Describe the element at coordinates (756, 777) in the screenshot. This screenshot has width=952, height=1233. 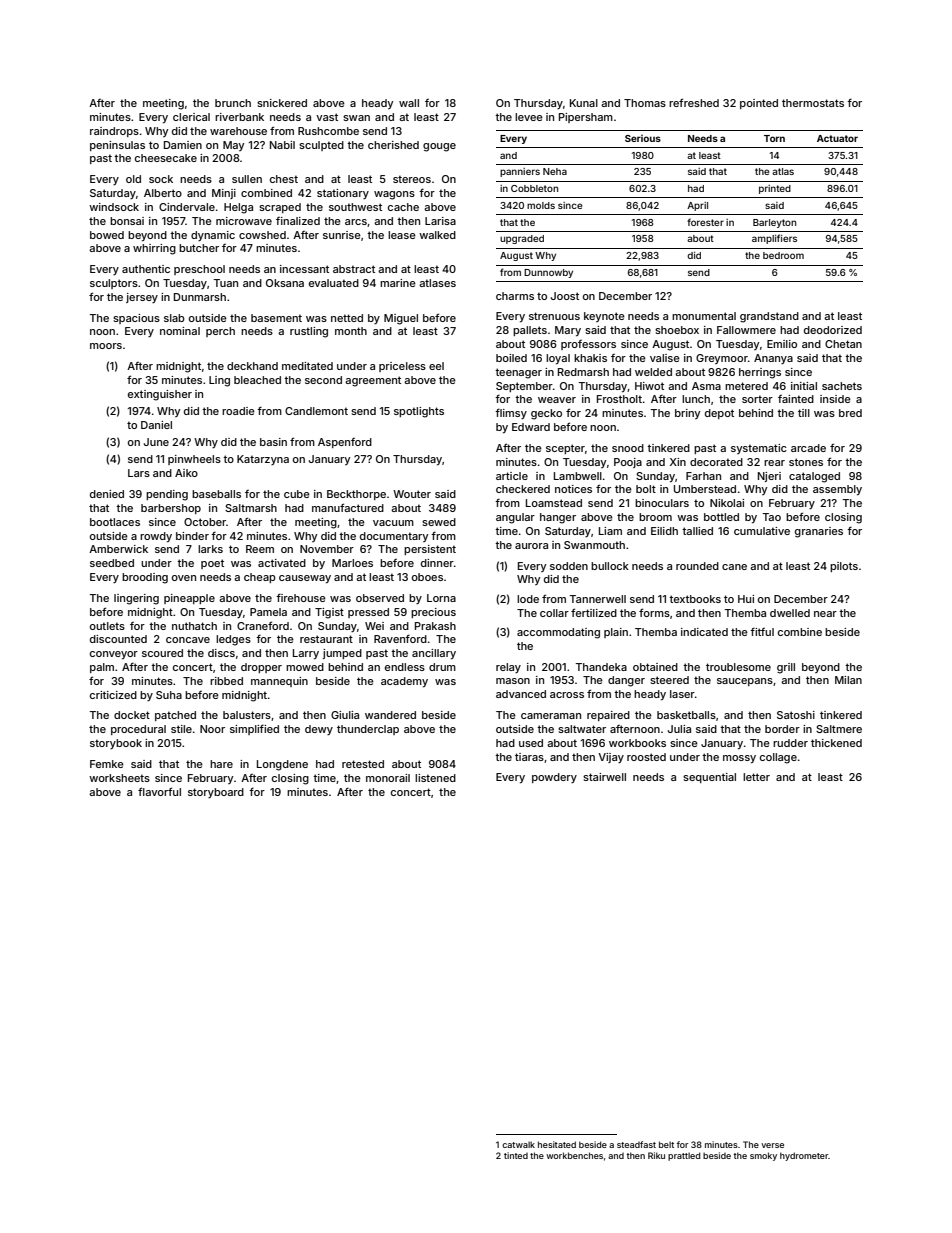
I see `letter` at that location.
